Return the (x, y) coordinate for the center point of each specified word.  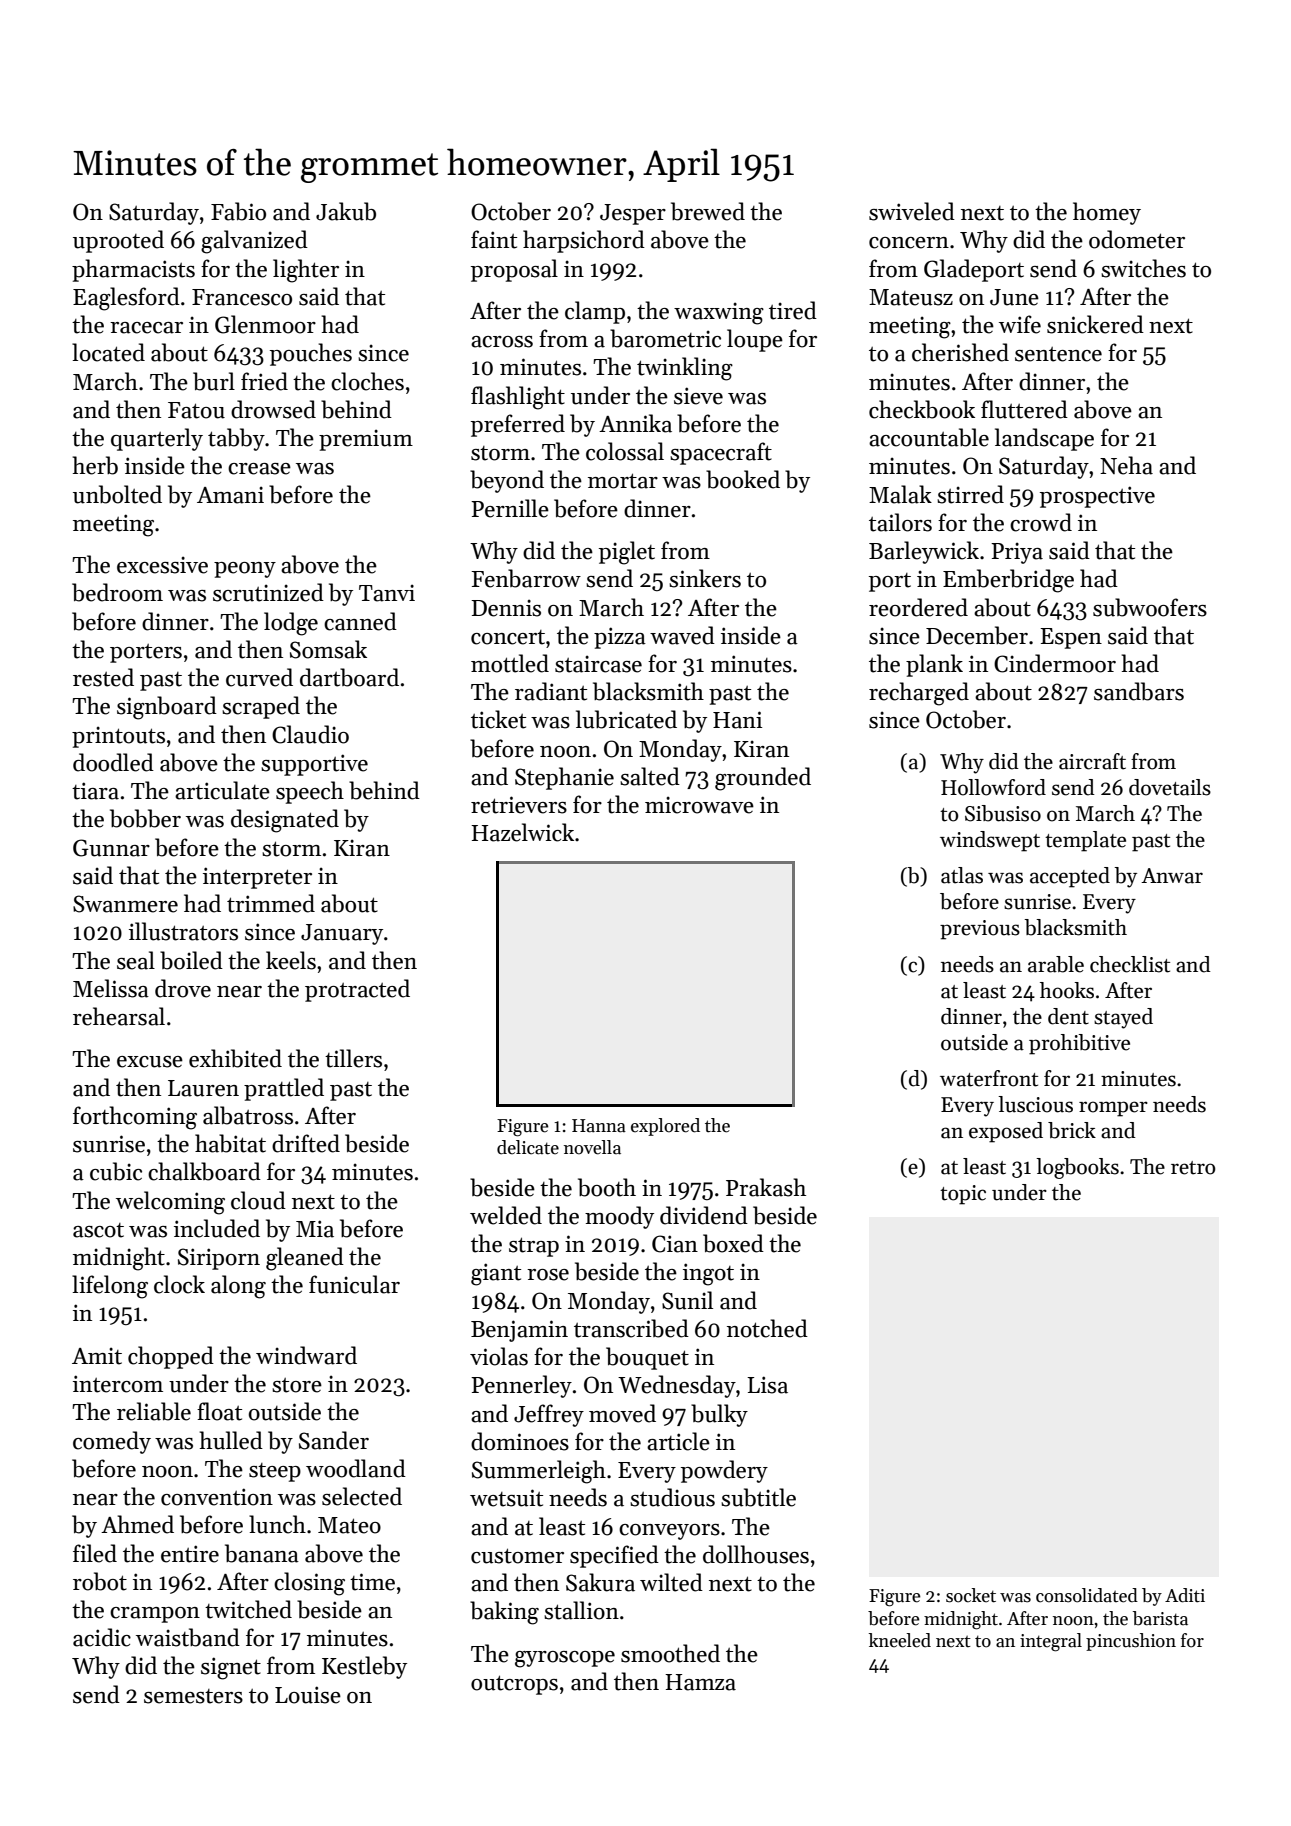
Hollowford (993, 787)
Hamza (700, 1682)
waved (682, 635)
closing (309, 1584)
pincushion (1131, 1642)
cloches (367, 381)
